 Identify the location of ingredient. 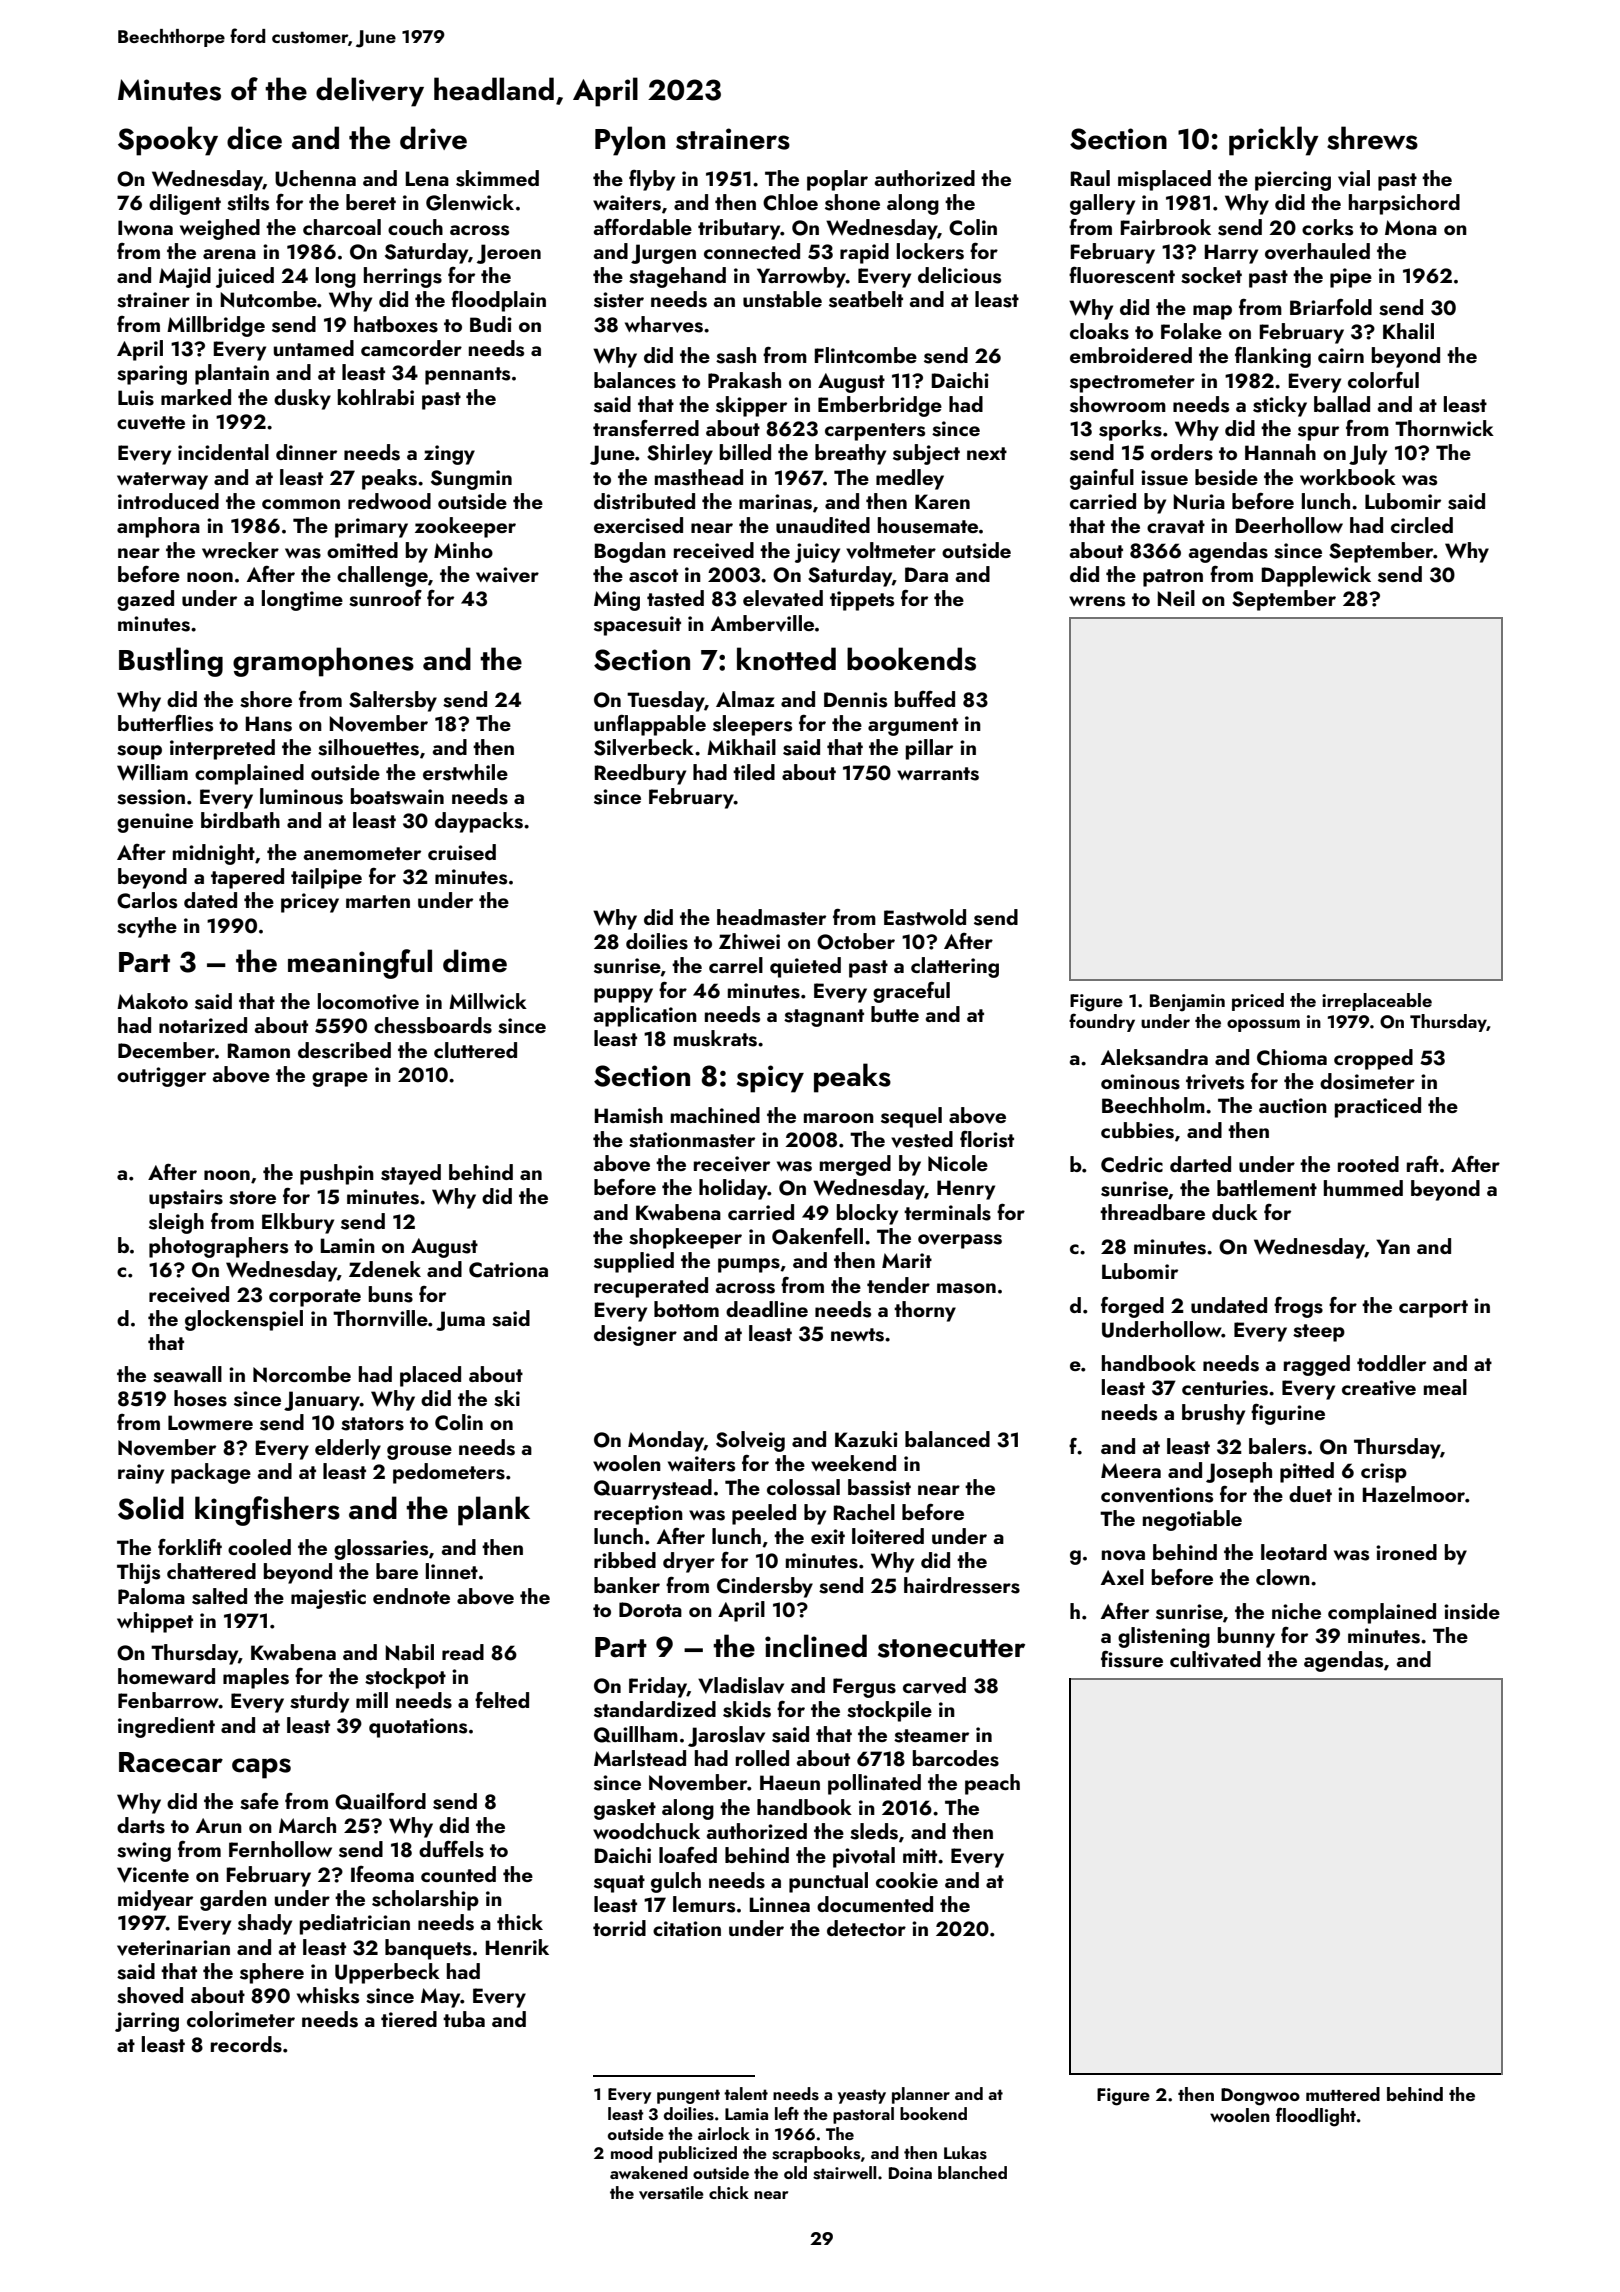
(166, 1727).
